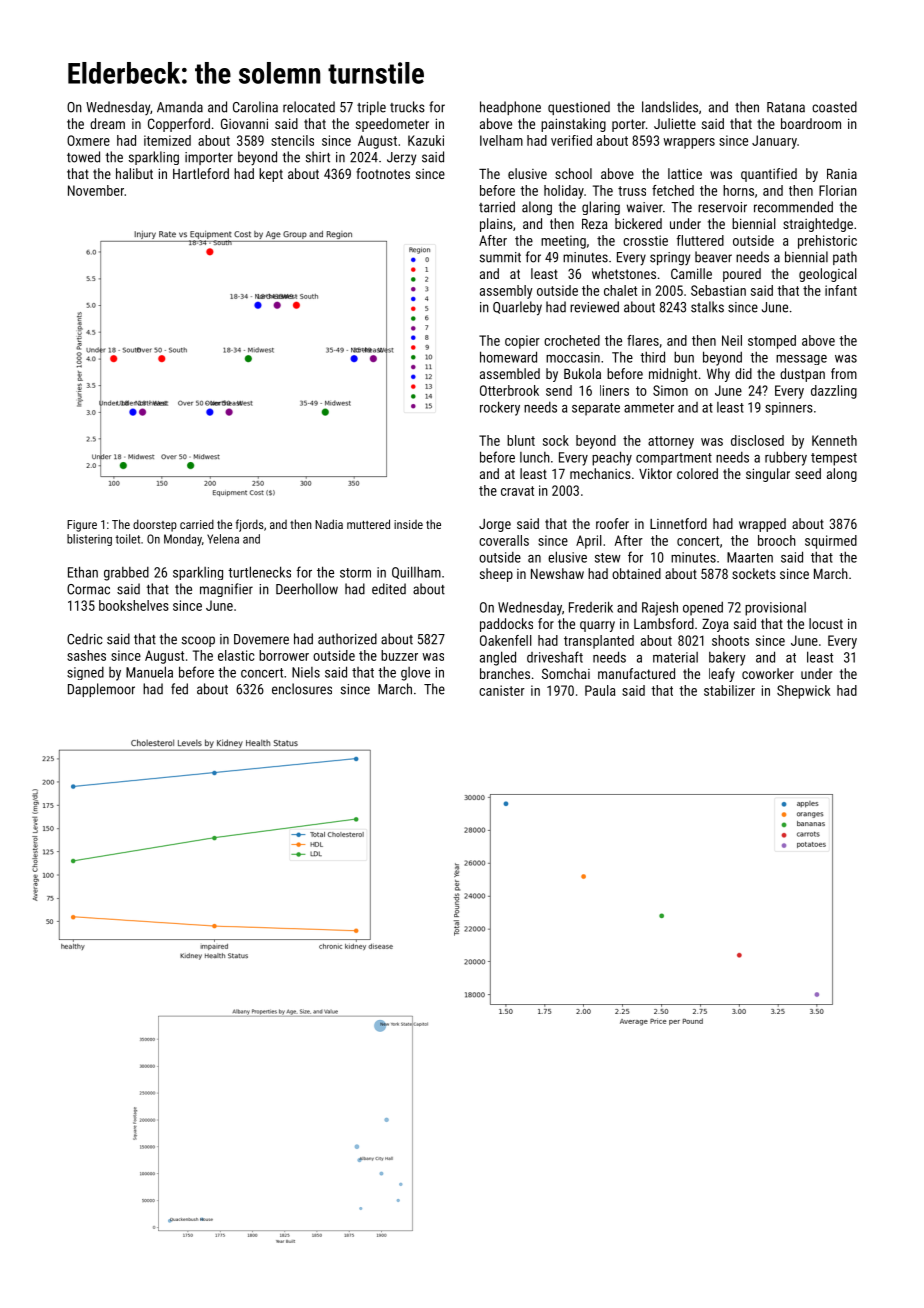  Describe the element at coordinates (502, 690) in the document. I see `canister` at that location.
